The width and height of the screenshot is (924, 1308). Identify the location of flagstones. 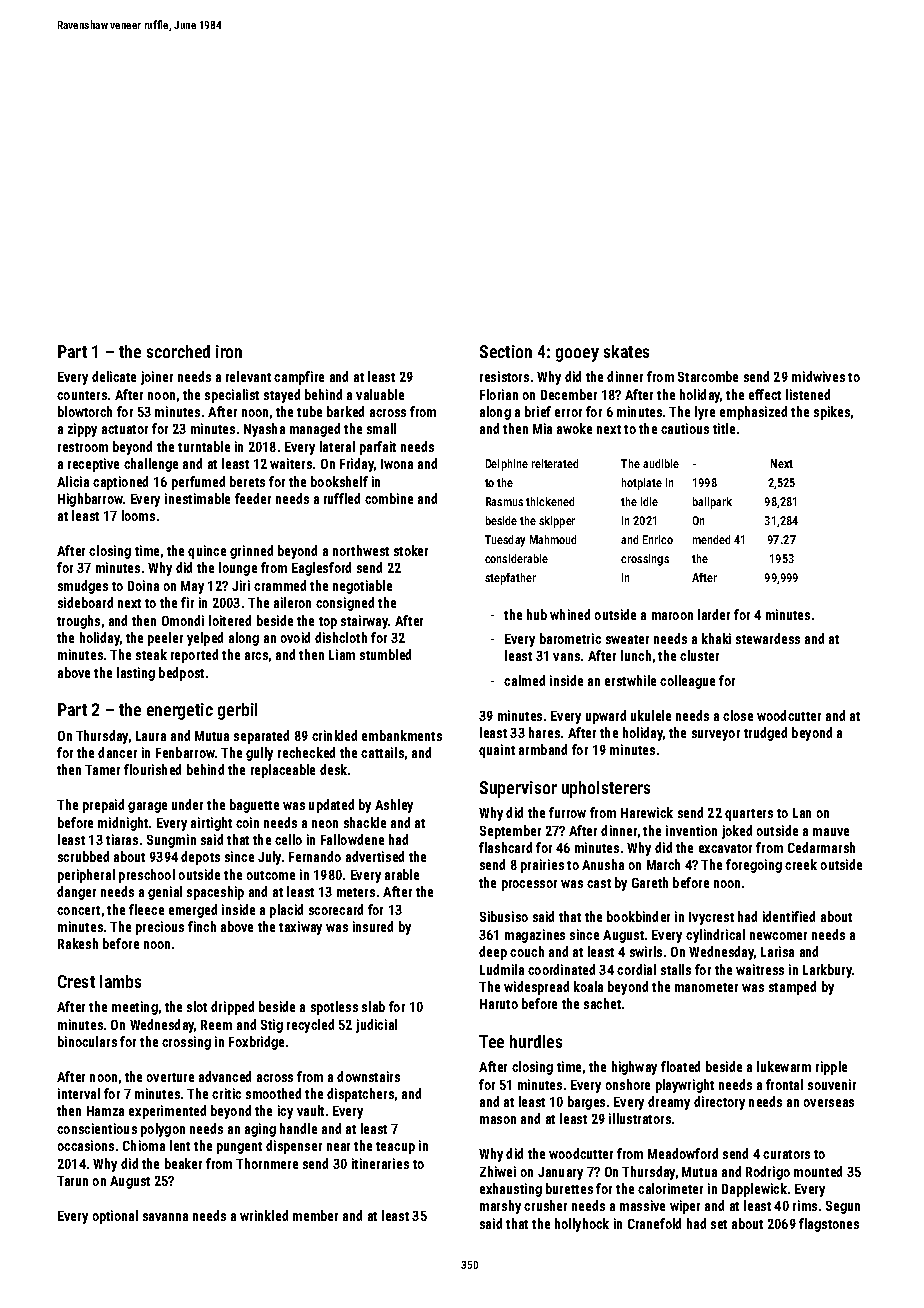
(829, 1225).
